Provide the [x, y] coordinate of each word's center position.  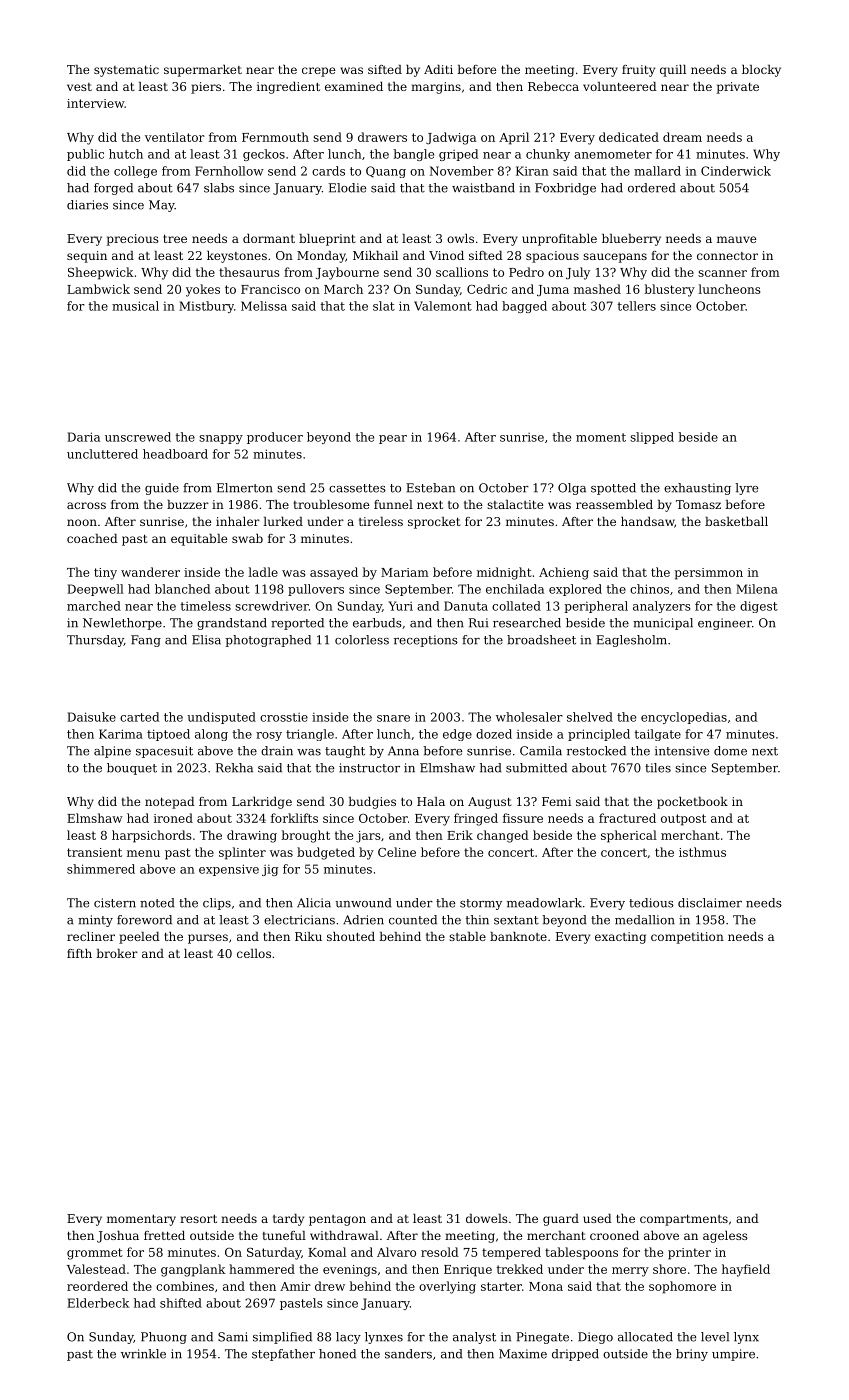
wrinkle [143, 1354]
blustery [669, 290]
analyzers [662, 607]
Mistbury [206, 307]
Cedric [487, 289]
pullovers [316, 590]
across [86, 505]
